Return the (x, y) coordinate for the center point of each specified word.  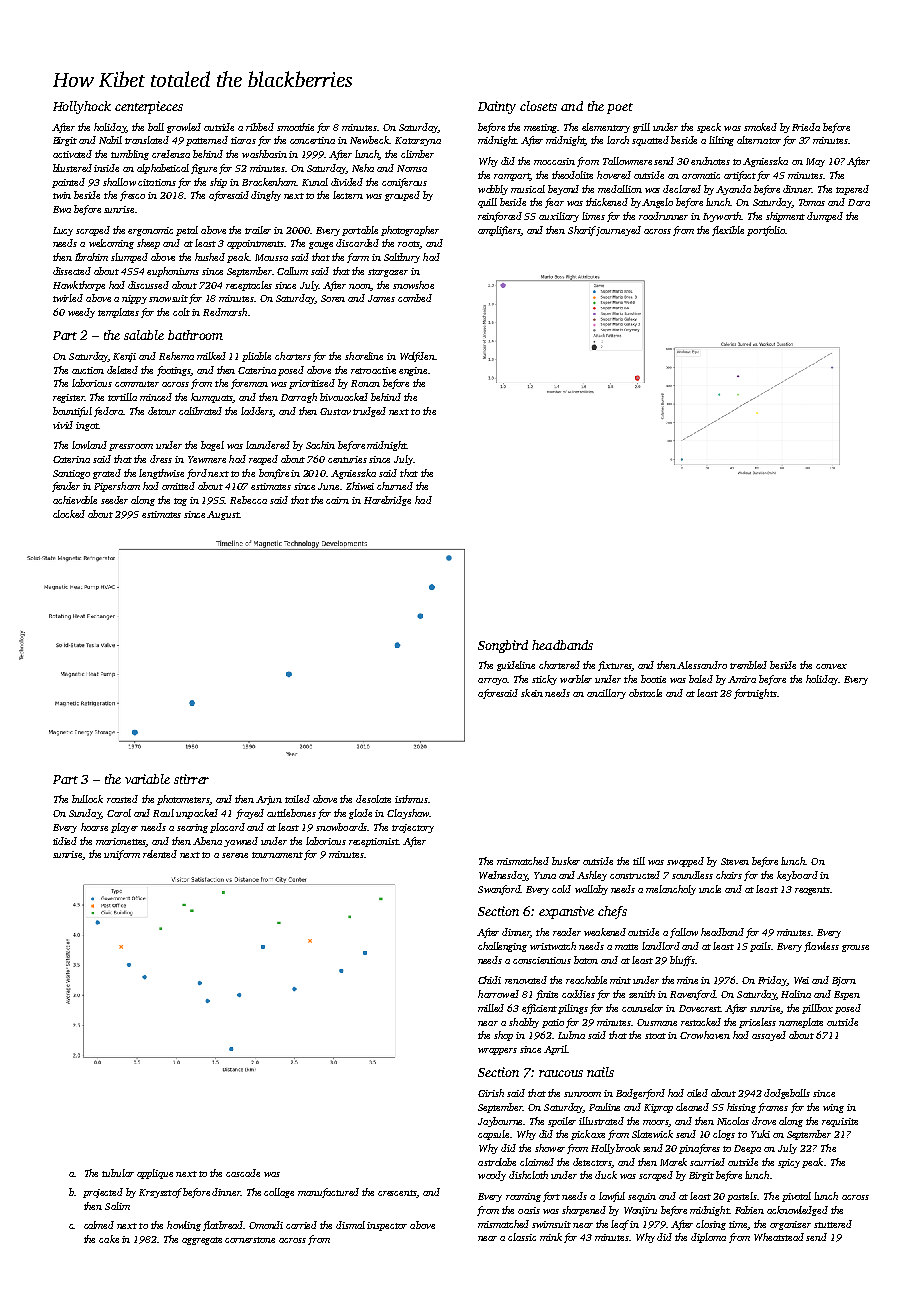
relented (160, 854)
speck (709, 128)
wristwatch (553, 946)
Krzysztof (160, 1193)
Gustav (335, 411)
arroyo (492, 681)
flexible (728, 231)
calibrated (200, 411)
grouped (402, 196)
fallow (684, 933)
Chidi (489, 980)
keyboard (797, 876)
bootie (653, 679)
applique (155, 1174)
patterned (207, 141)
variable (147, 779)
